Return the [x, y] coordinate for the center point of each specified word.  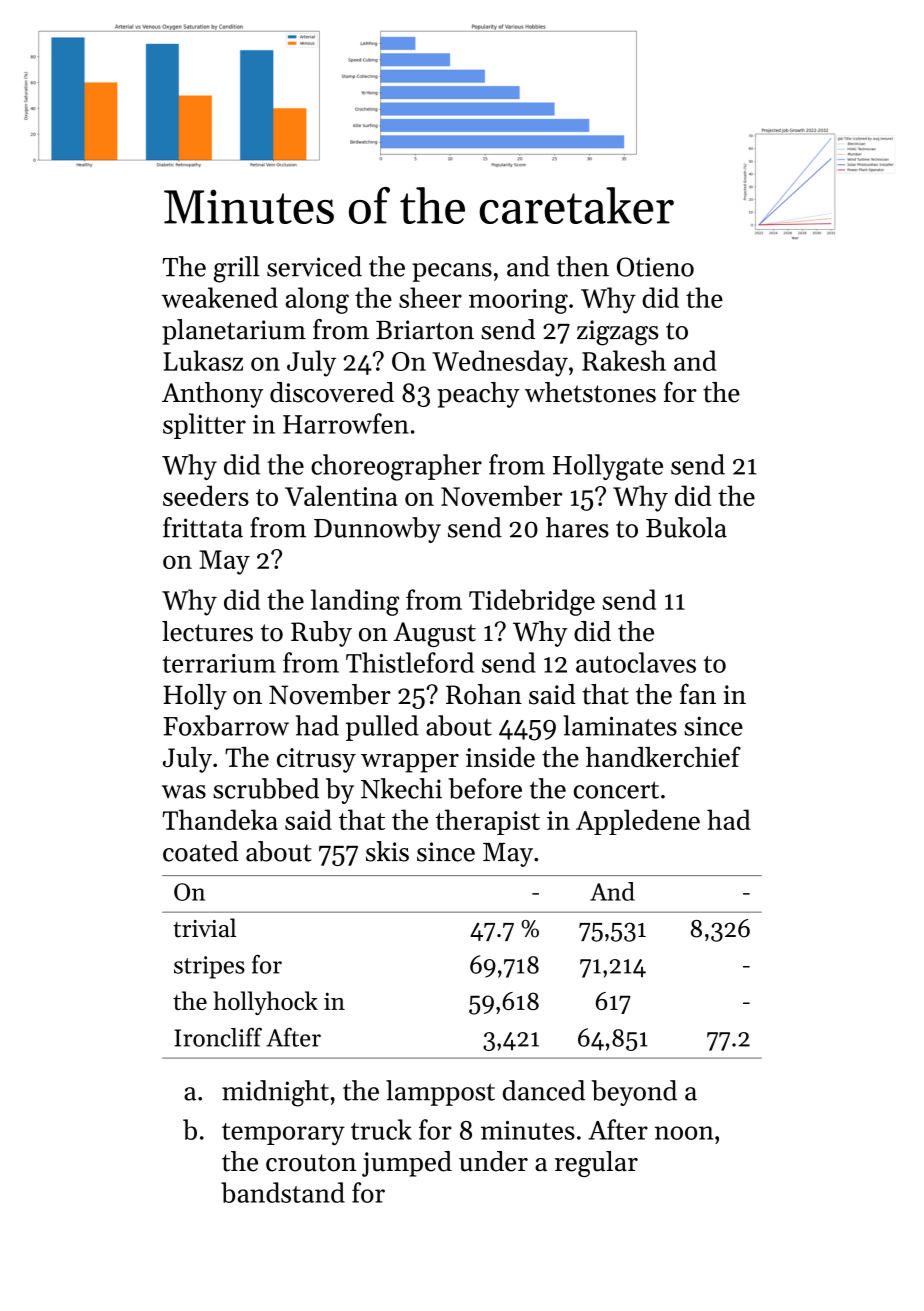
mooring [518, 301]
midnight [275, 1093]
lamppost [440, 1093]
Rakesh [624, 360]
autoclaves [636, 662]
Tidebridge [532, 602]
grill [237, 269]
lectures [207, 631]
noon [684, 1133]
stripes [209, 967]
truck [381, 1129]
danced [544, 1090]
